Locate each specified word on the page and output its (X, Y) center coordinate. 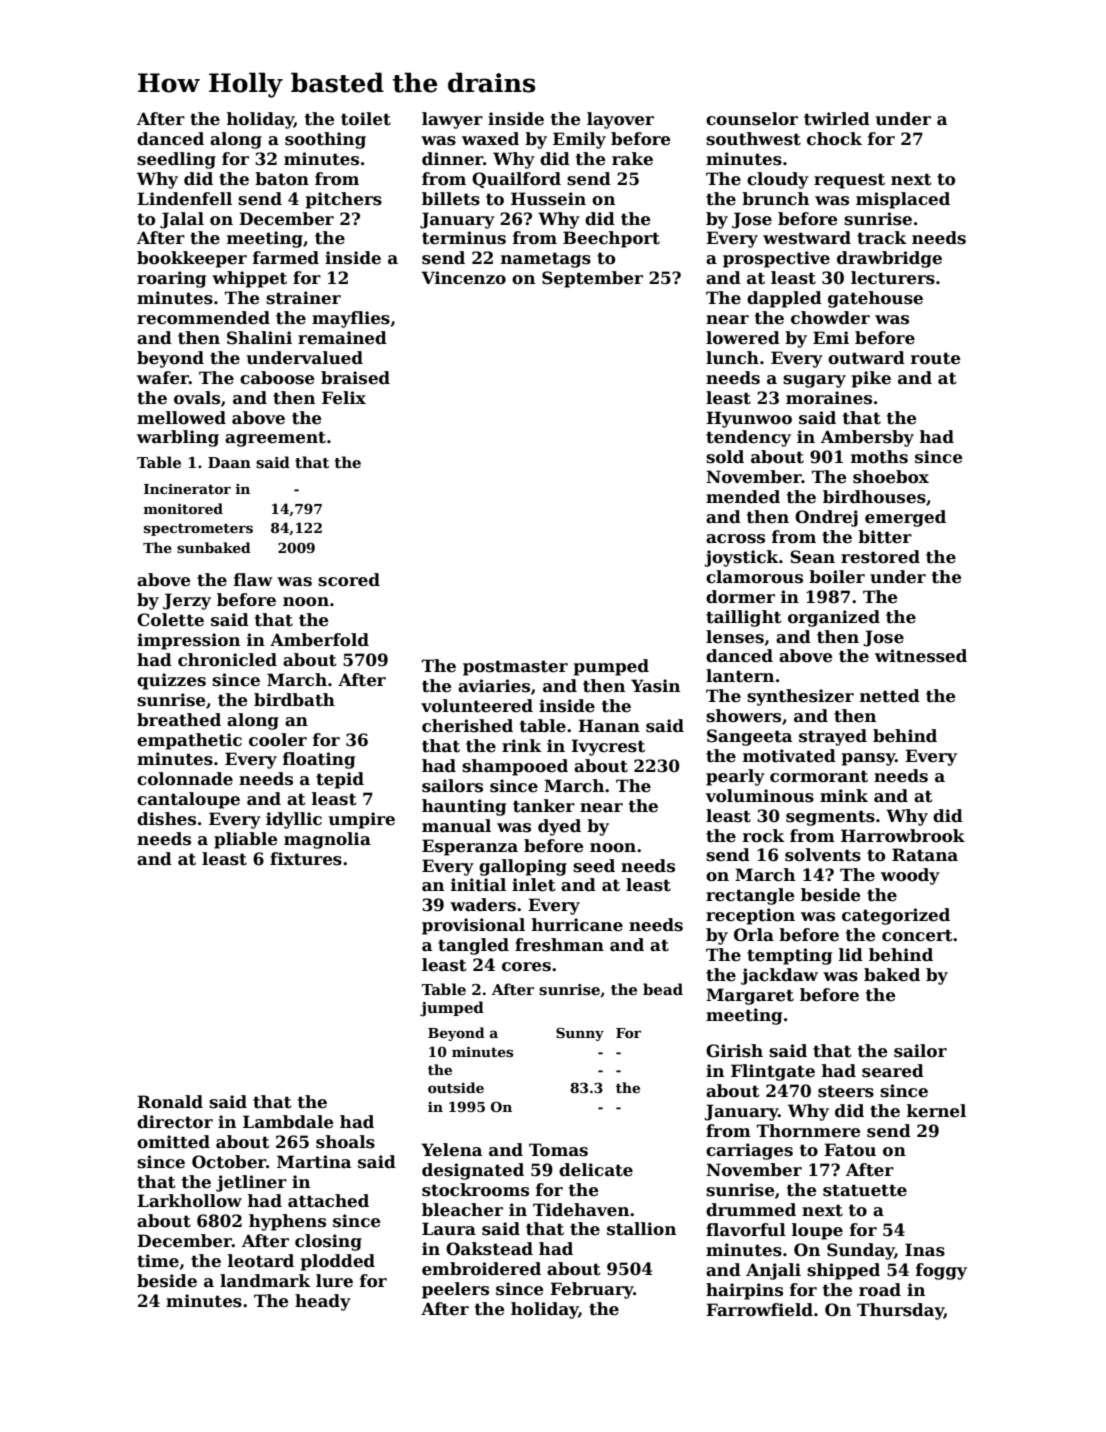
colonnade (185, 779)
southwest (753, 139)
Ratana (925, 855)
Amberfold (319, 640)
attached (328, 1201)
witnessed (921, 656)
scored (349, 580)
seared (893, 1071)
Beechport (611, 239)
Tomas (558, 1150)
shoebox (891, 477)
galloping (523, 867)
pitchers (344, 200)
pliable (246, 840)
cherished (467, 726)
